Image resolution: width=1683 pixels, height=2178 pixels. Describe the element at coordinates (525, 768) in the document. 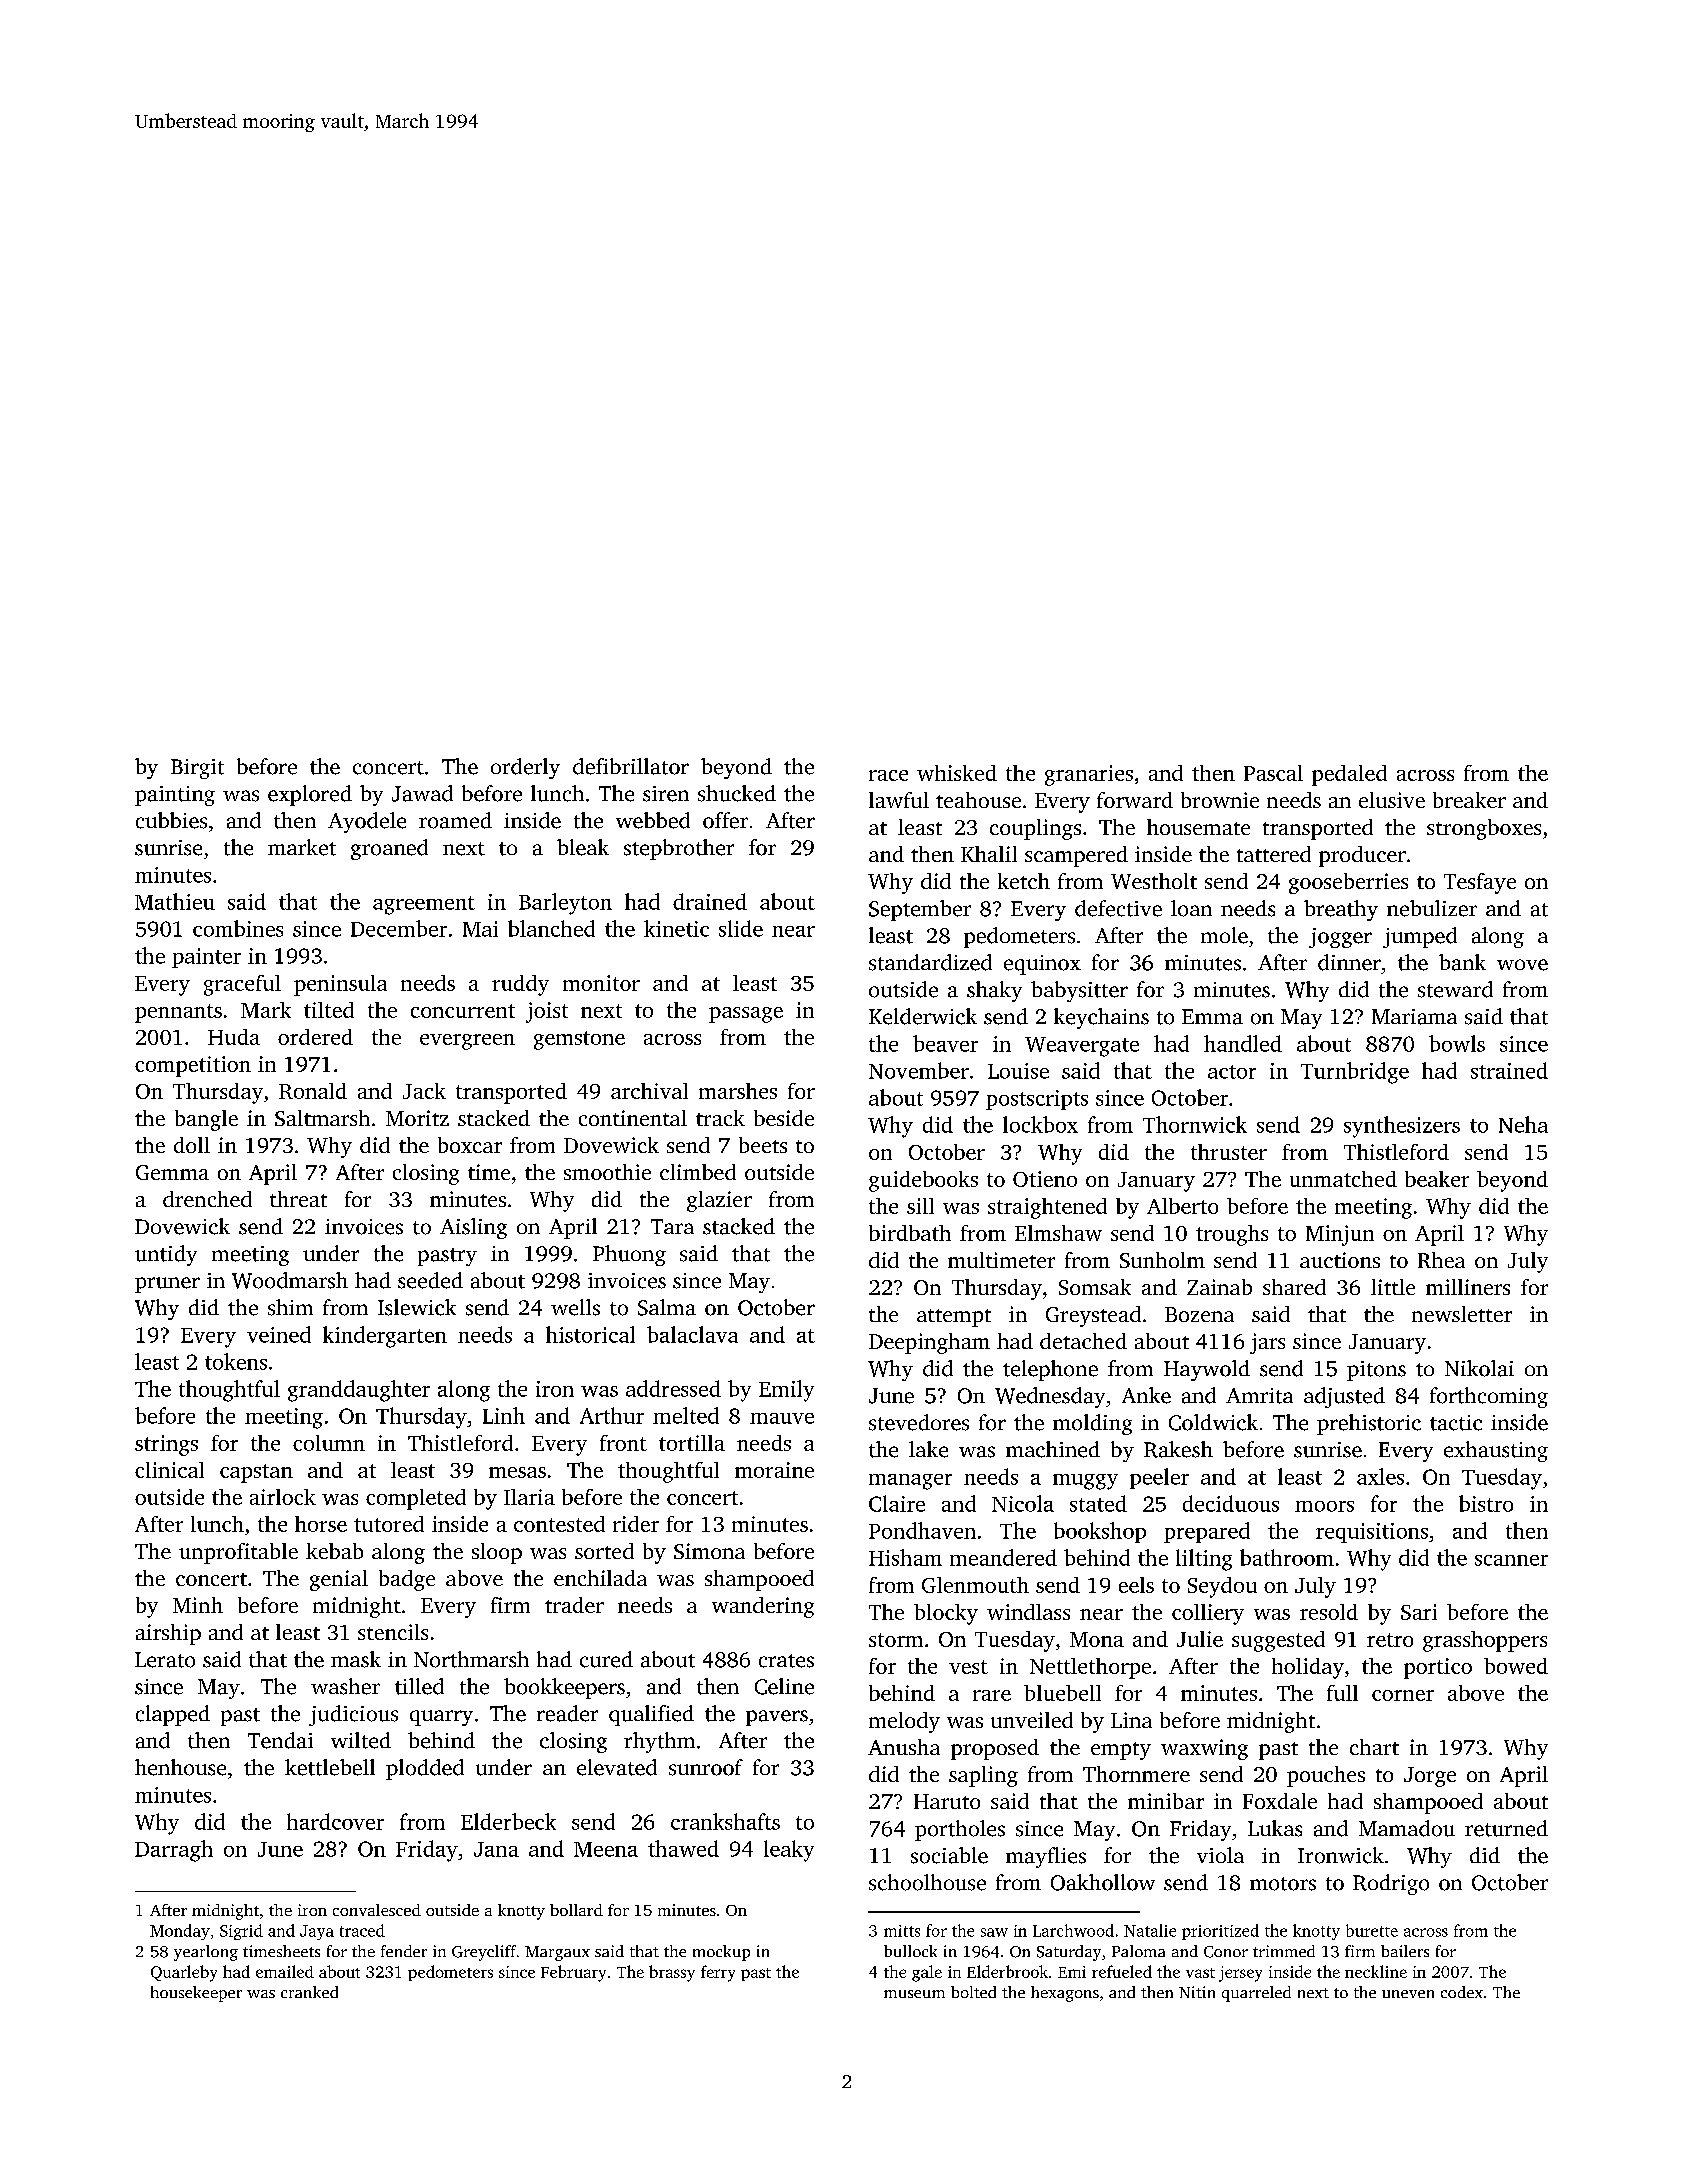

I see `orderly` at that location.
